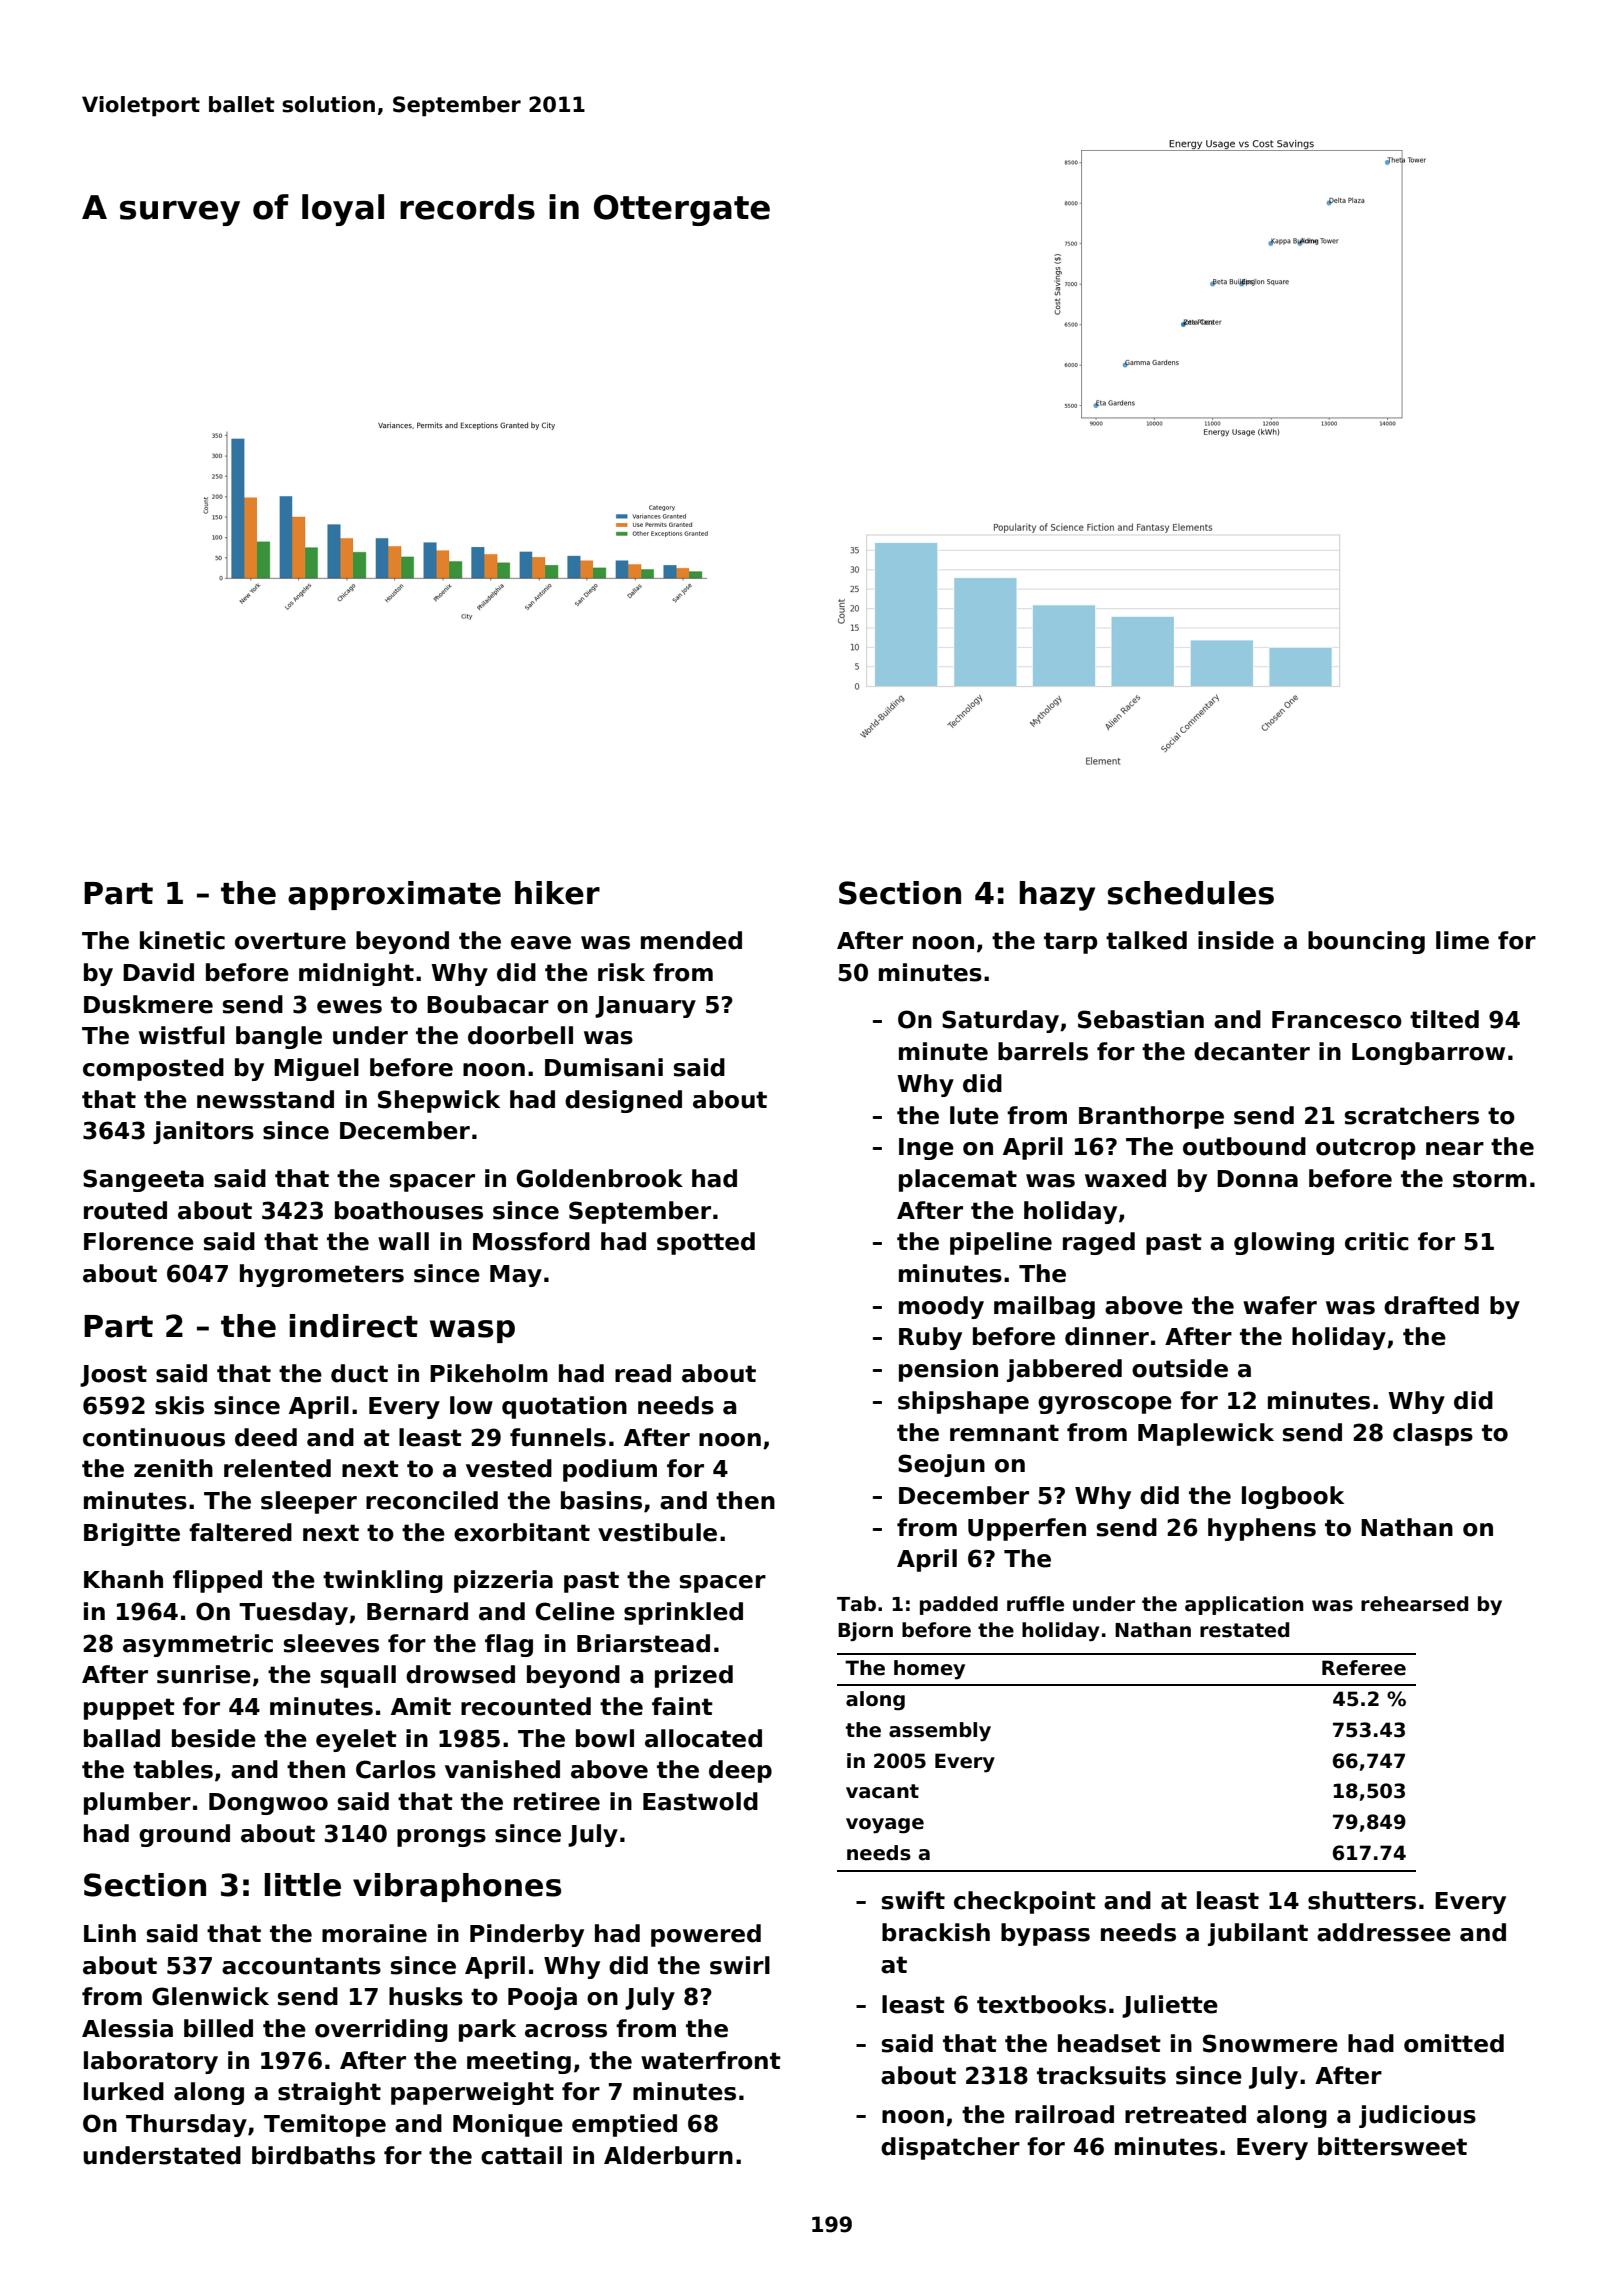 The width and height of the document is (1620, 2292). I want to click on hazy, so click(1057, 896).
